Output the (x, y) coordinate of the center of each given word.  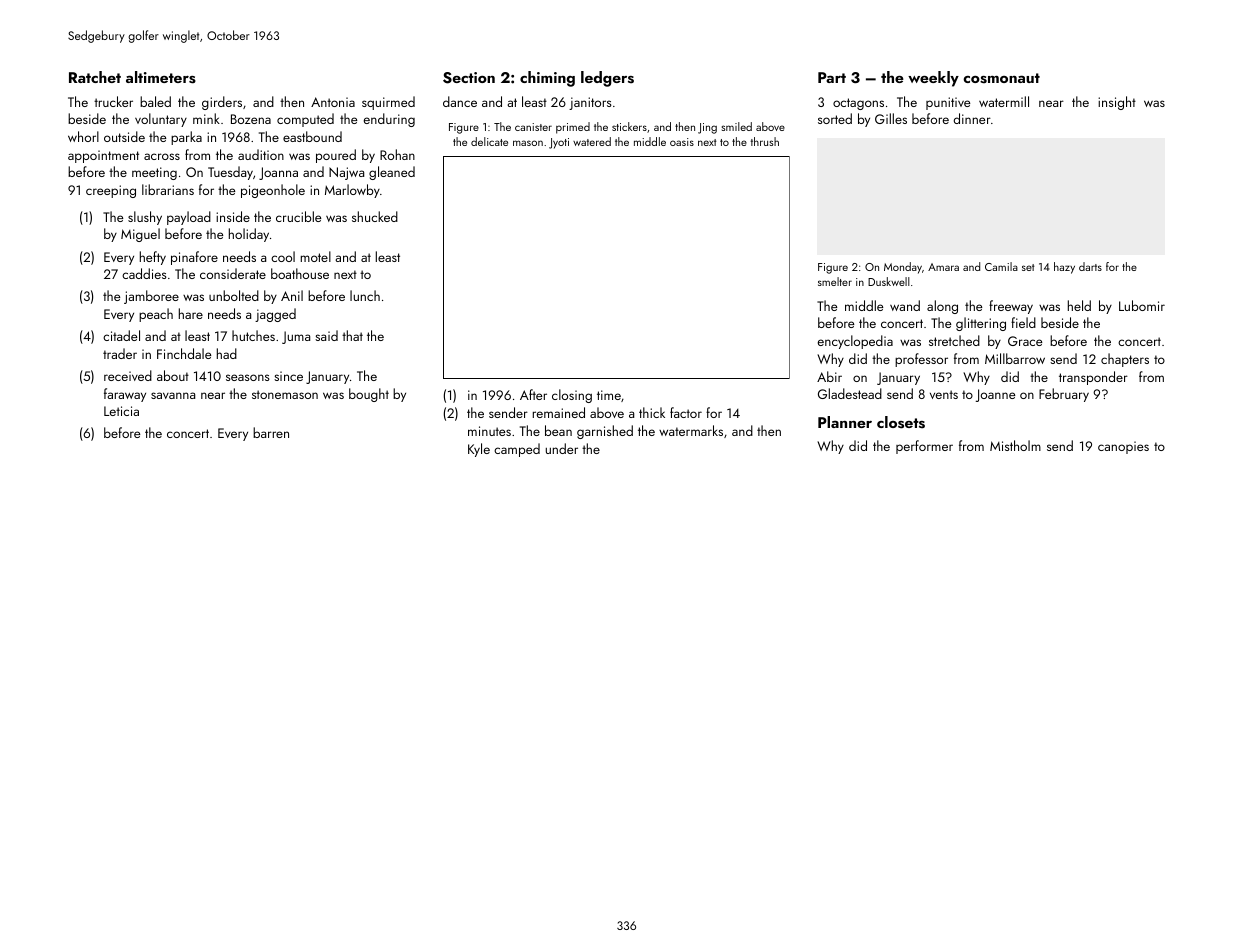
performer (924, 447)
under (562, 448)
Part (832, 77)
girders (222, 103)
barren (271, 432)
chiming (547, 79)
